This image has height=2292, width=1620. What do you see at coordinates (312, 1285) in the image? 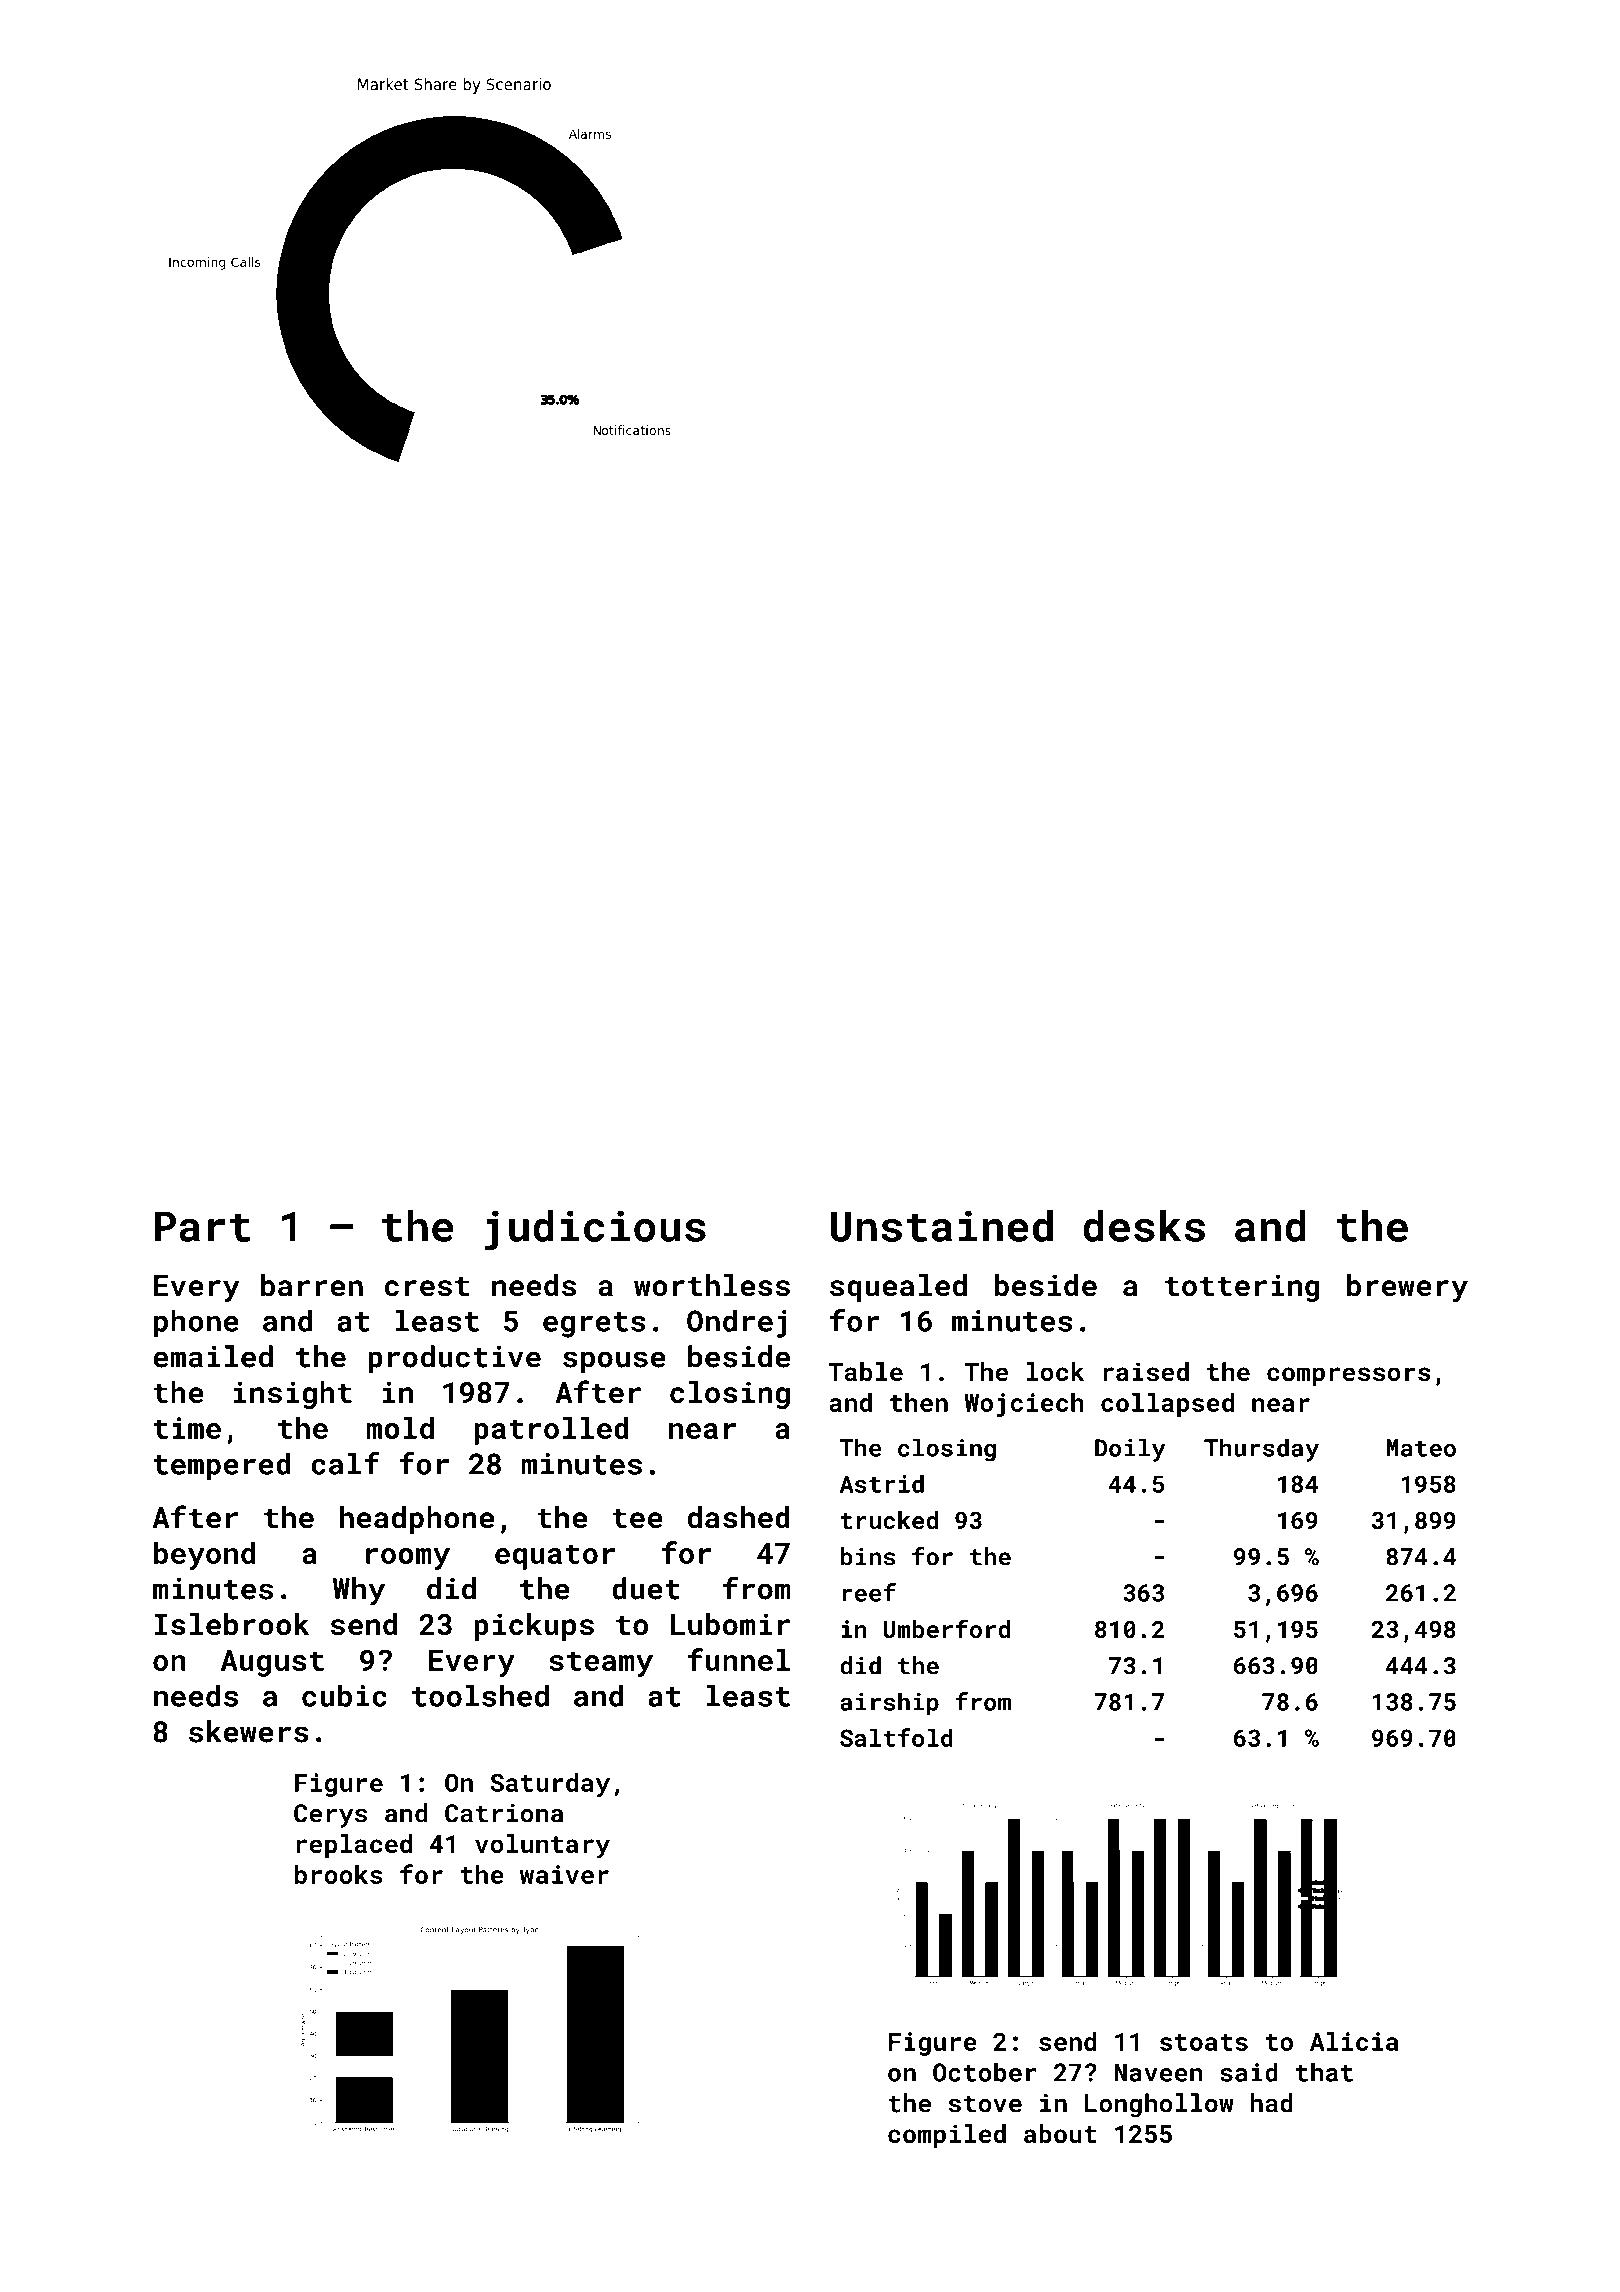
I see `barren` at bounding box center [312, 1285].
